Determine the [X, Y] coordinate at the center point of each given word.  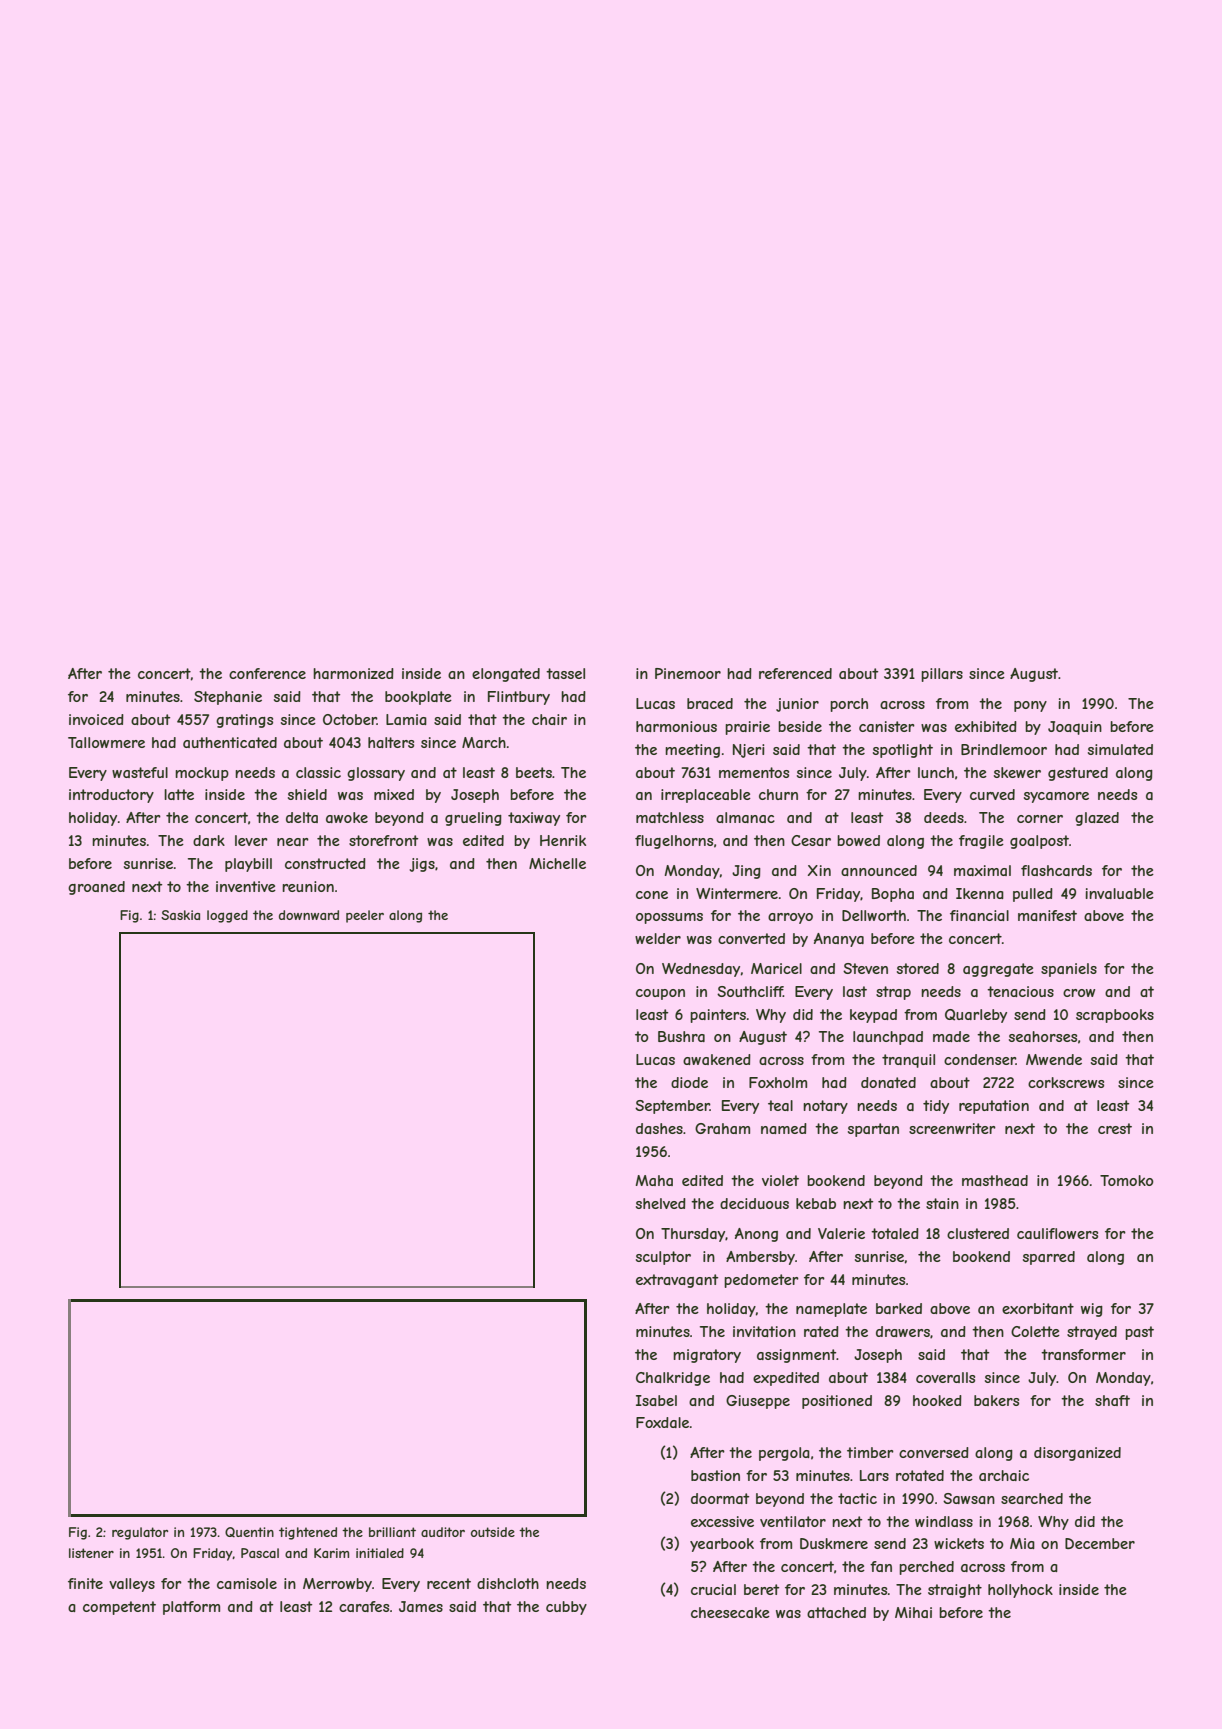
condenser [980, 1059]
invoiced [96, 719]
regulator [140, 1533]
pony [1030, 706]
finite [85, 1583]
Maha [654, 1180]
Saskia [180, 915]
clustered [978, 1233]
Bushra [681, 1036]
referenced [795, 673]
